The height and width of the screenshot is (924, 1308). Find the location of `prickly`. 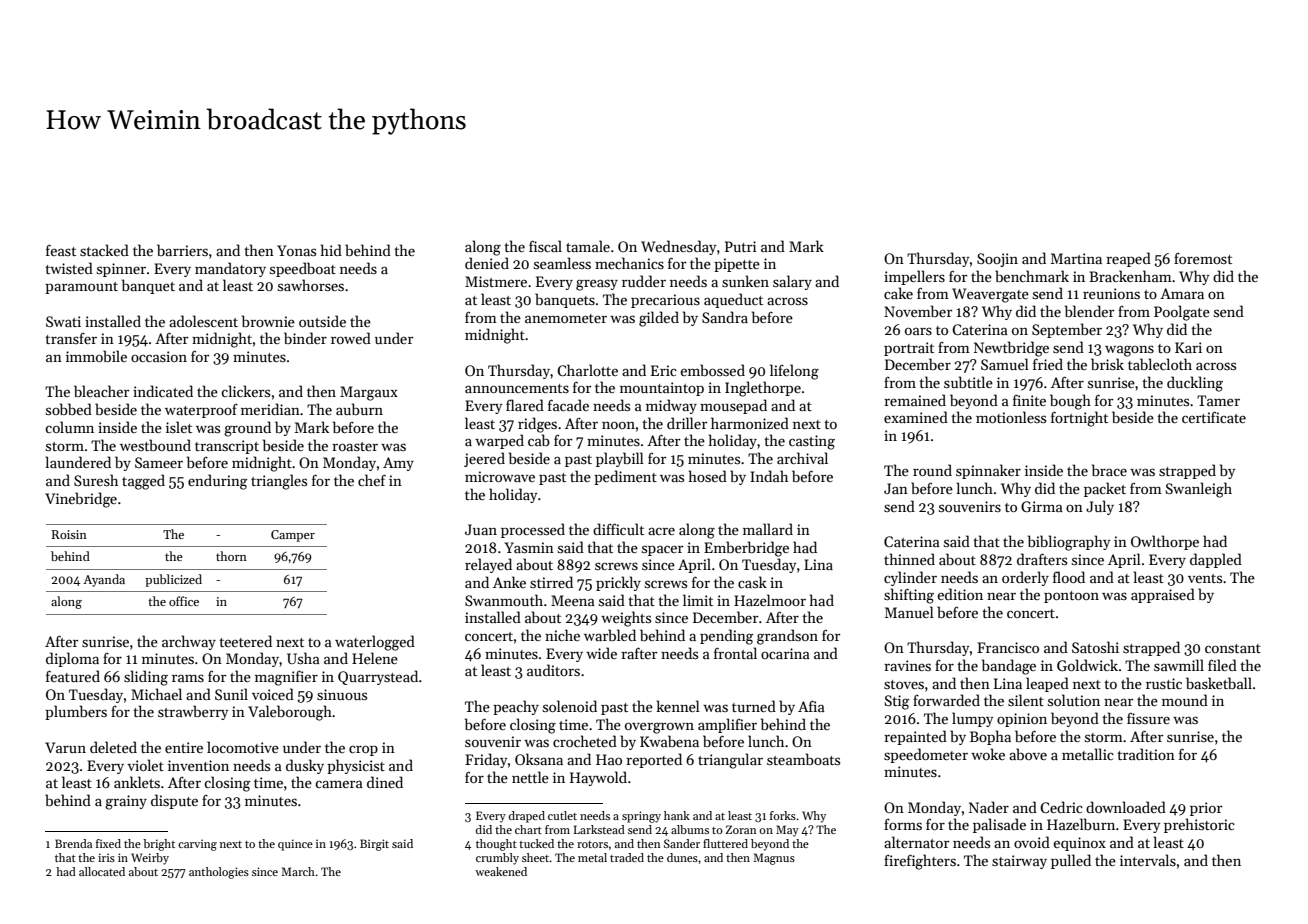

prickly is located at coordinates (618, 583).
